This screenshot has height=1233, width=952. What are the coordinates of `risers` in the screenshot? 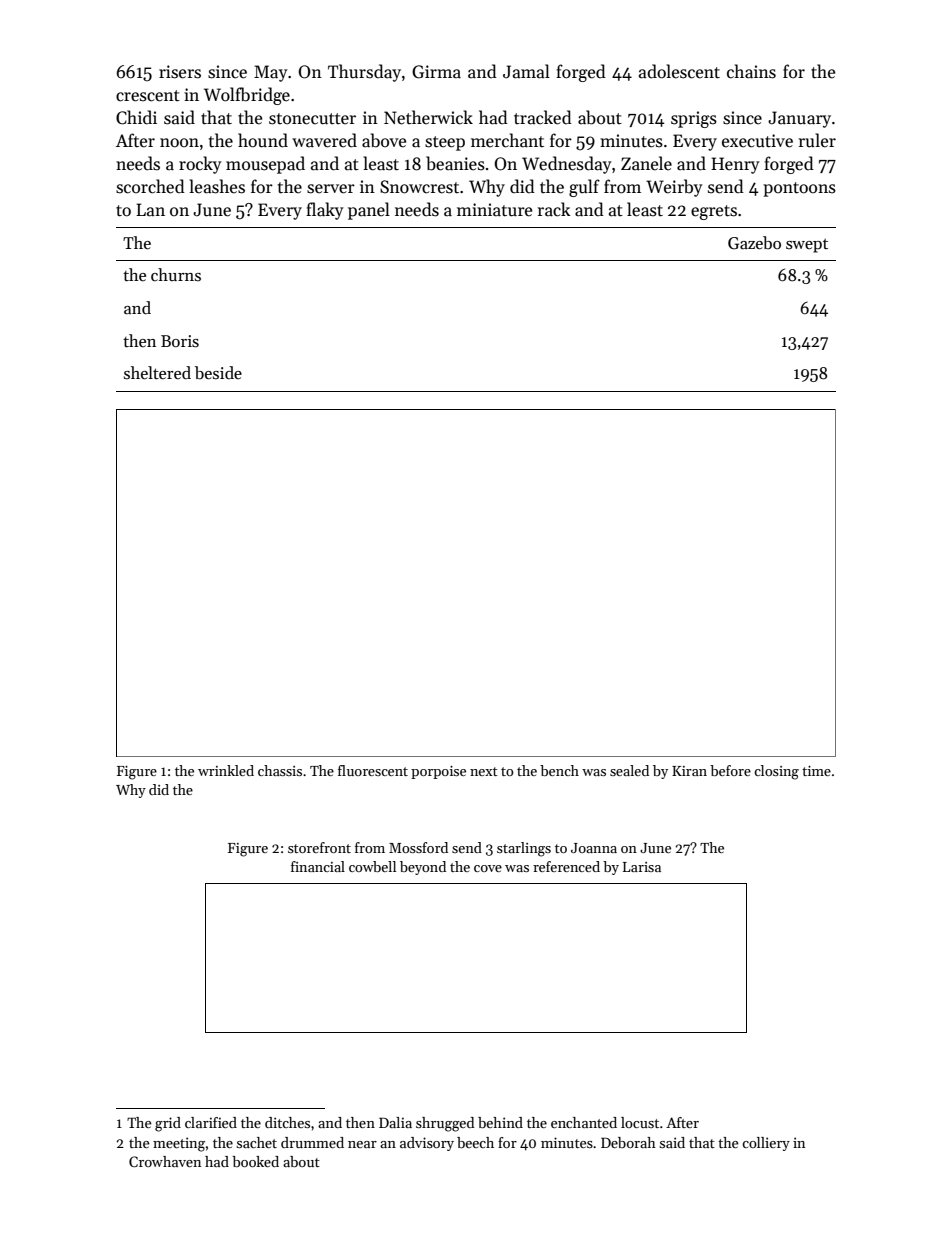 It's located at (180, 72).
